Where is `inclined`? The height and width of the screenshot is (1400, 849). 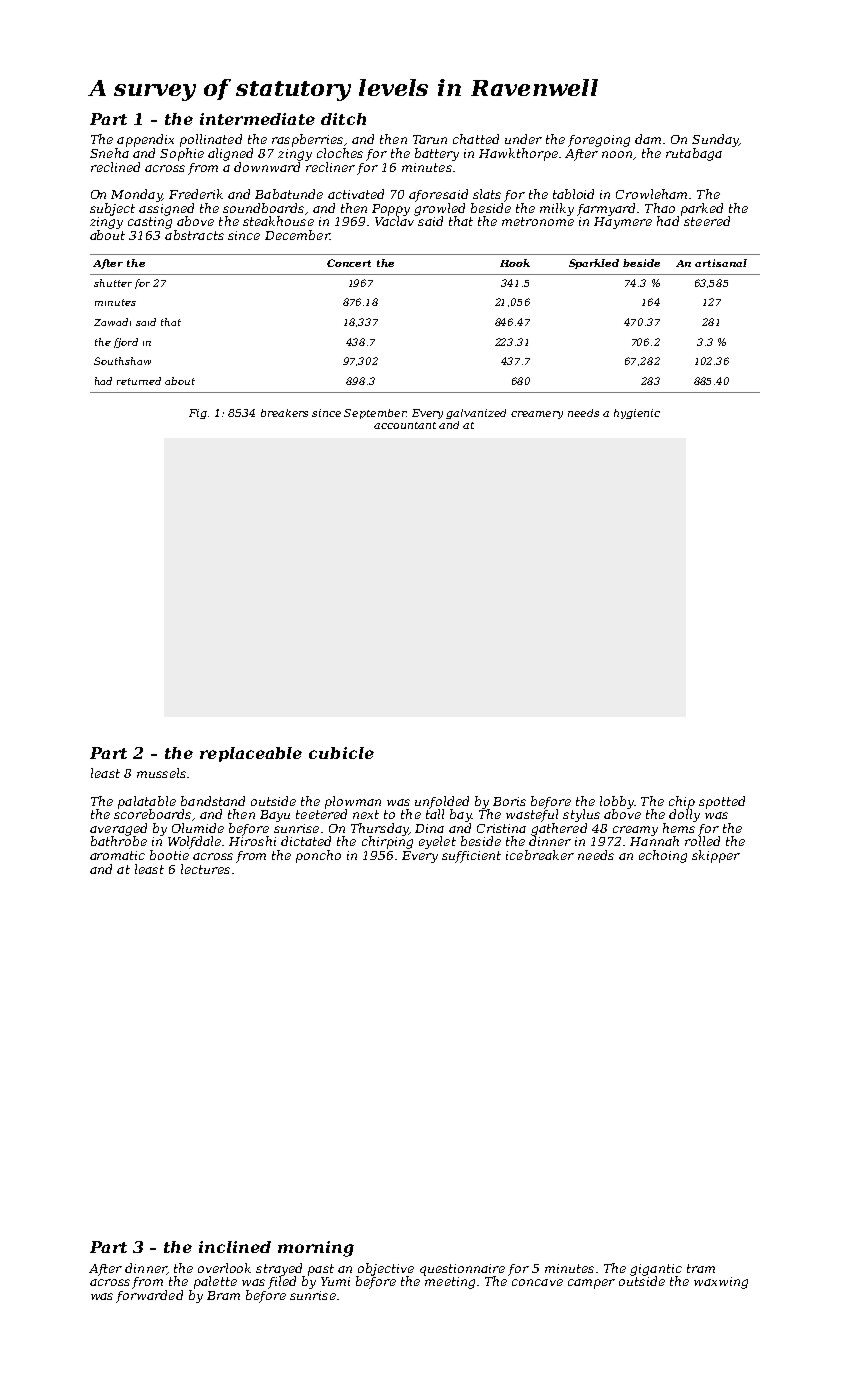
inclined is located at coordinates (235, 1247).
